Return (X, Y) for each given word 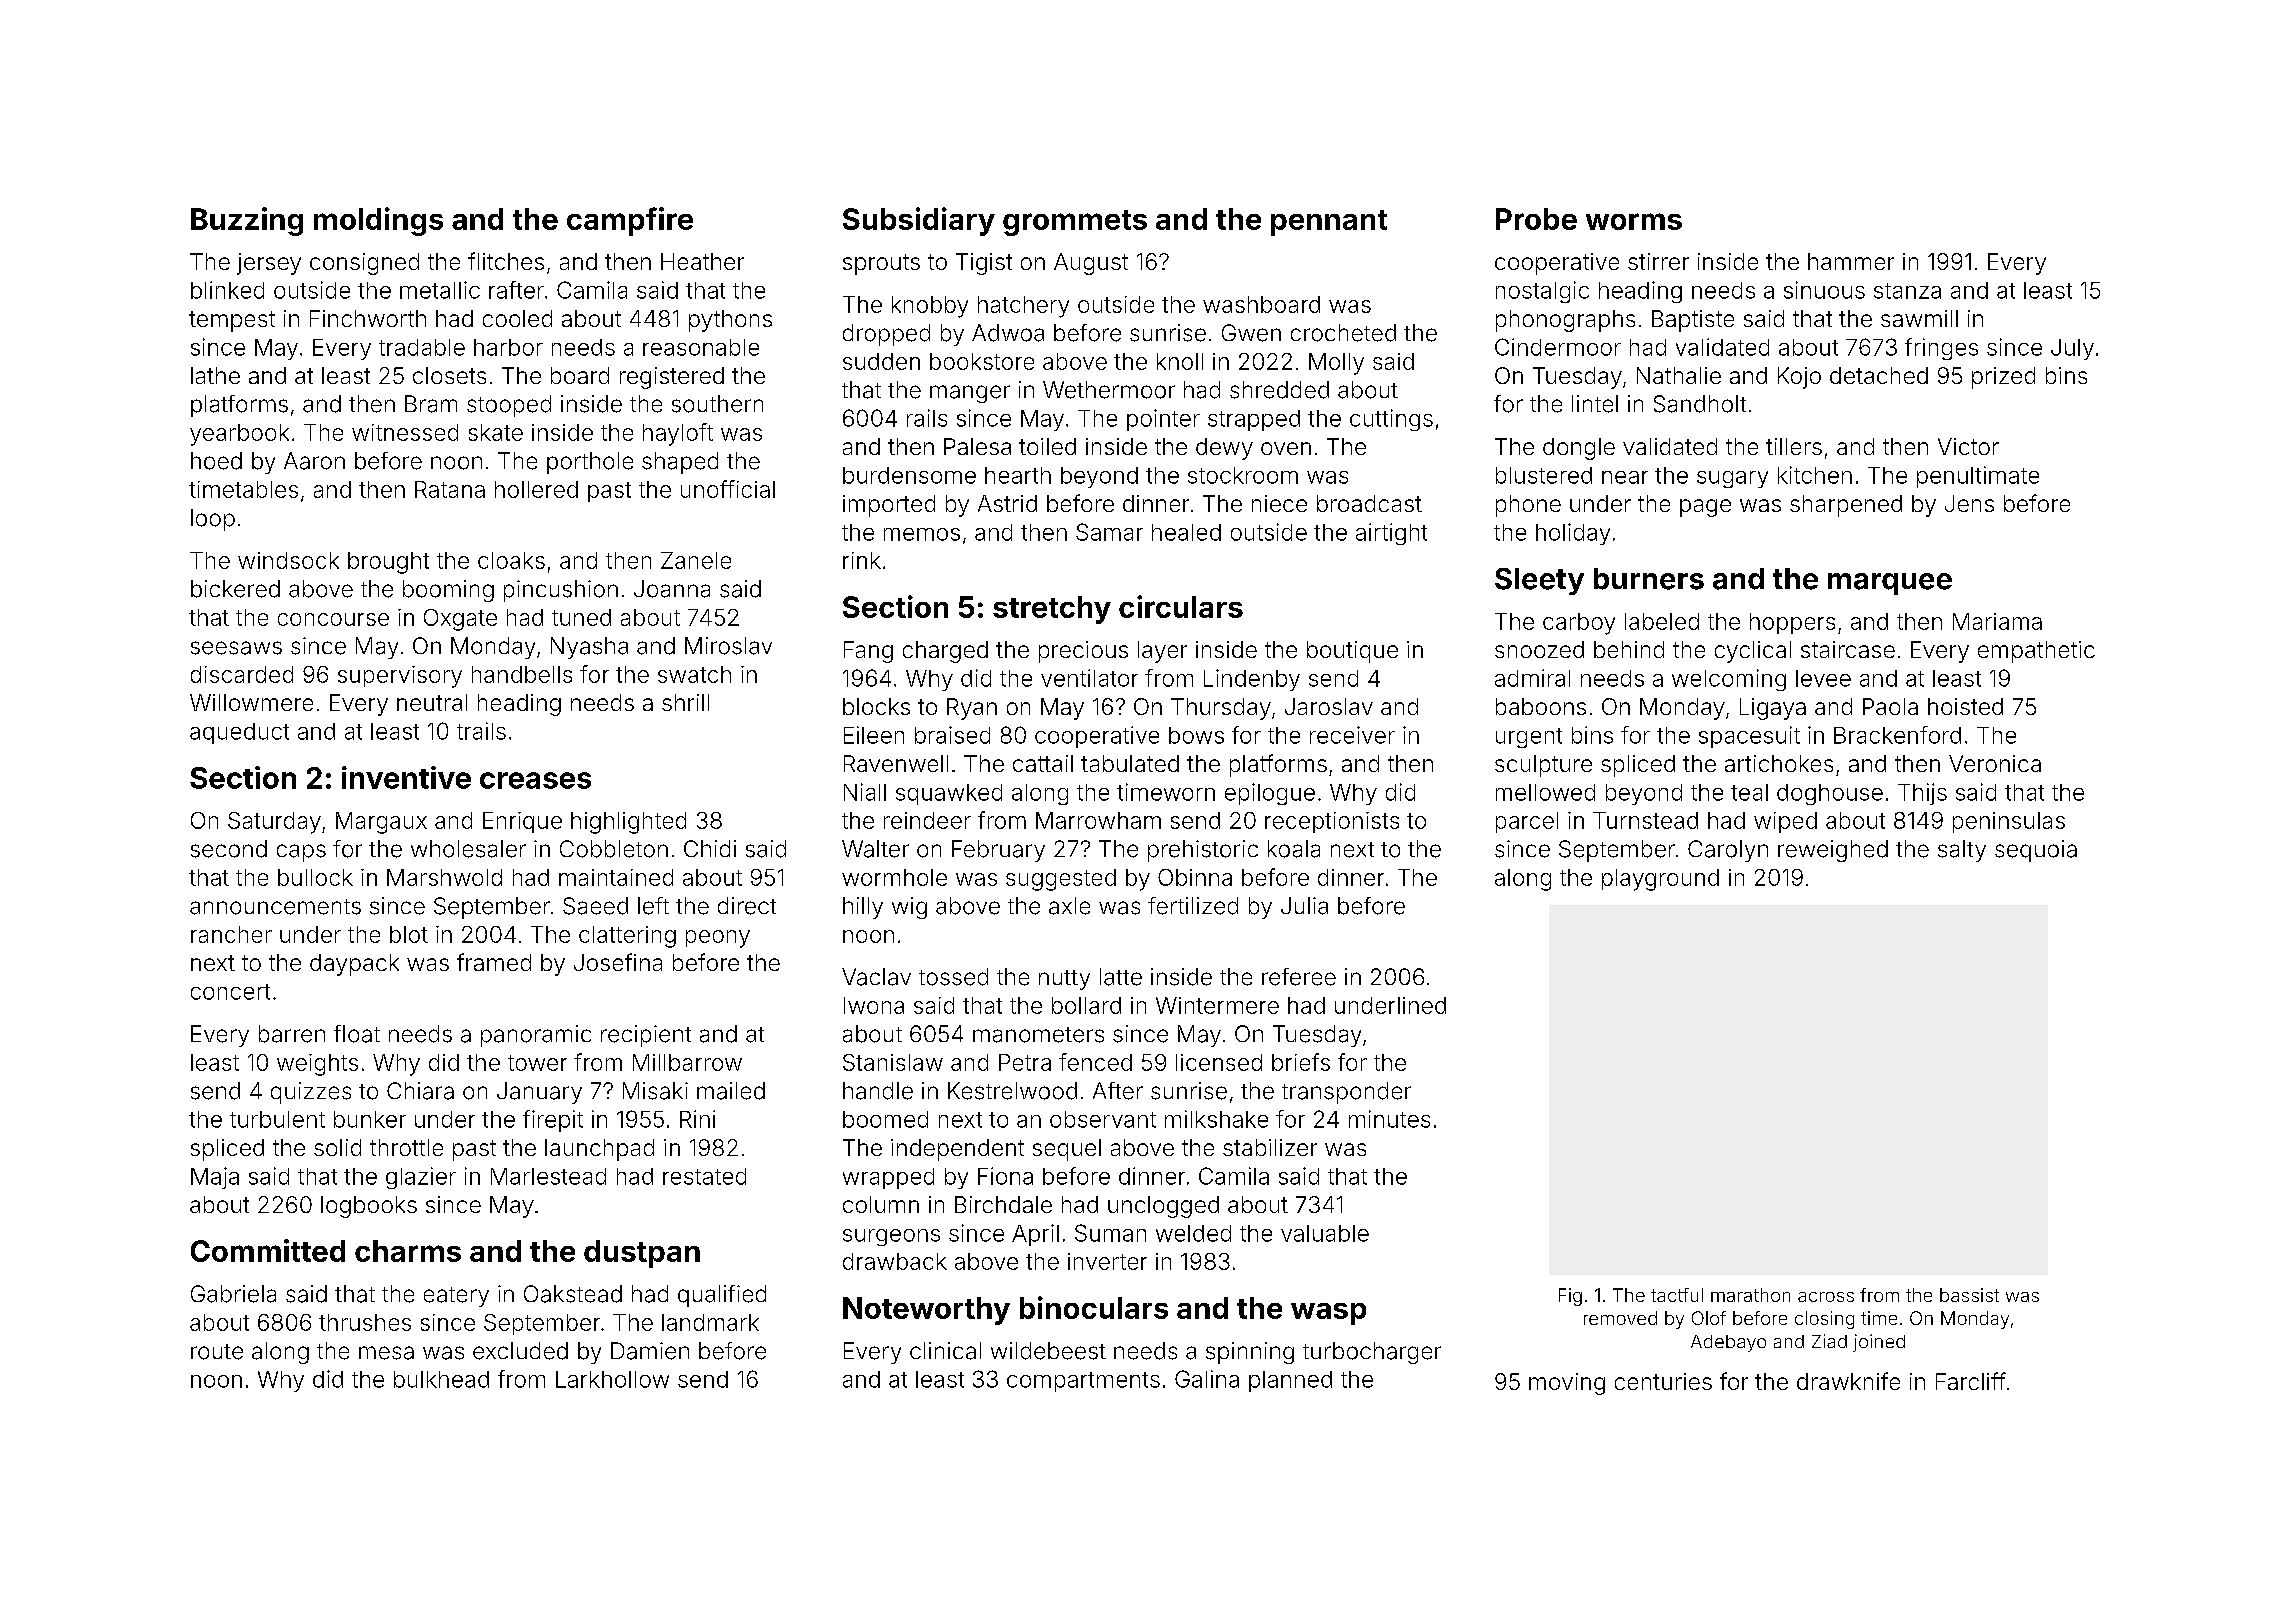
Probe (1536, 219)
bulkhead (441, 1379)
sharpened (1846, 506)
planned (1290, 1381)
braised (952, 735)
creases (535, 780)
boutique (1352, 652)
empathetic (2036, 652)
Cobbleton (614, 849)
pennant (1329, 223)
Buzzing (247, 221)
